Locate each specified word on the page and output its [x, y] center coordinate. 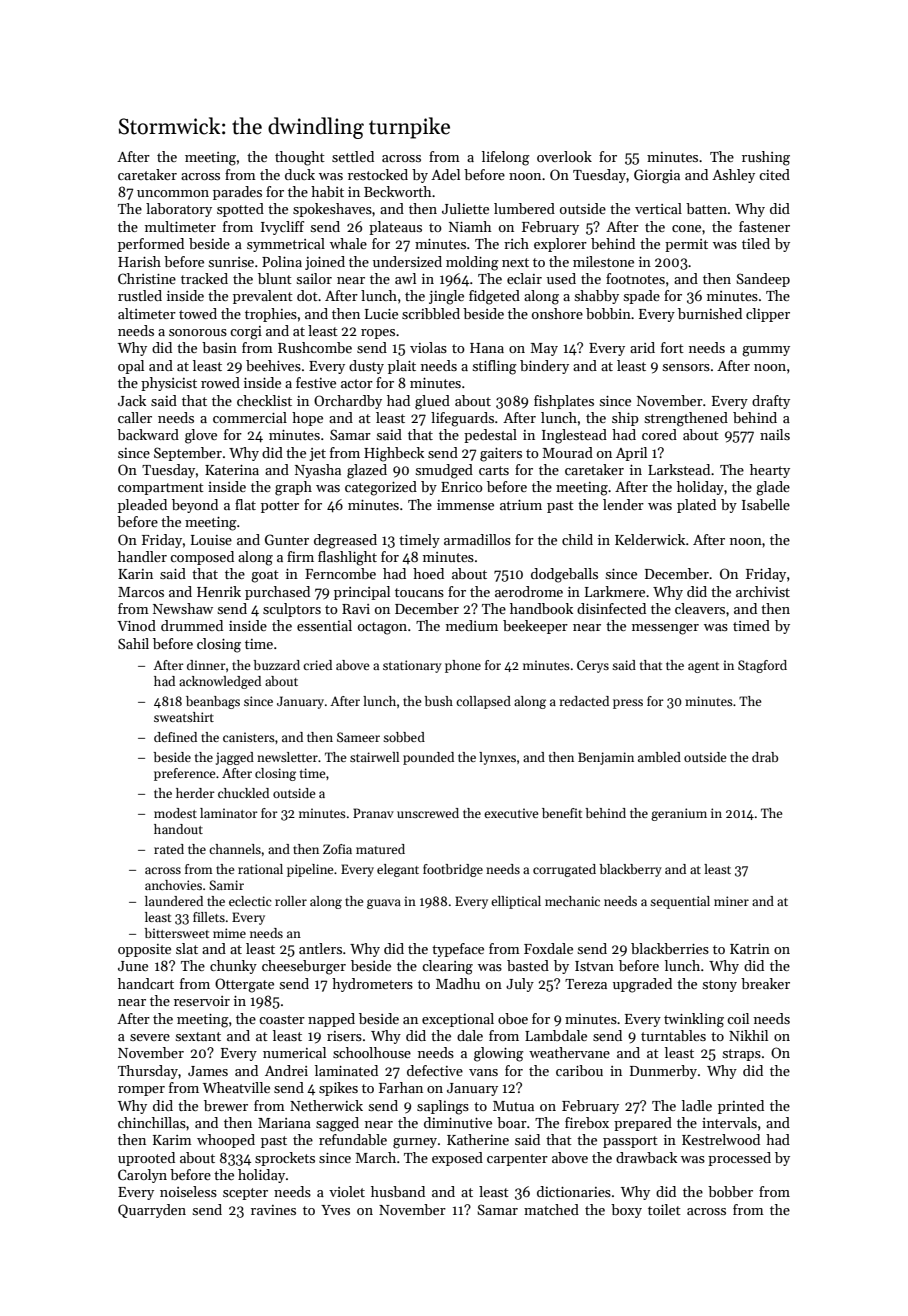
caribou [579, 1070]
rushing [766, 158]
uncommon [173, 193]
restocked [378, 174]
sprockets [285, 1159]
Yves [335, 1210]
